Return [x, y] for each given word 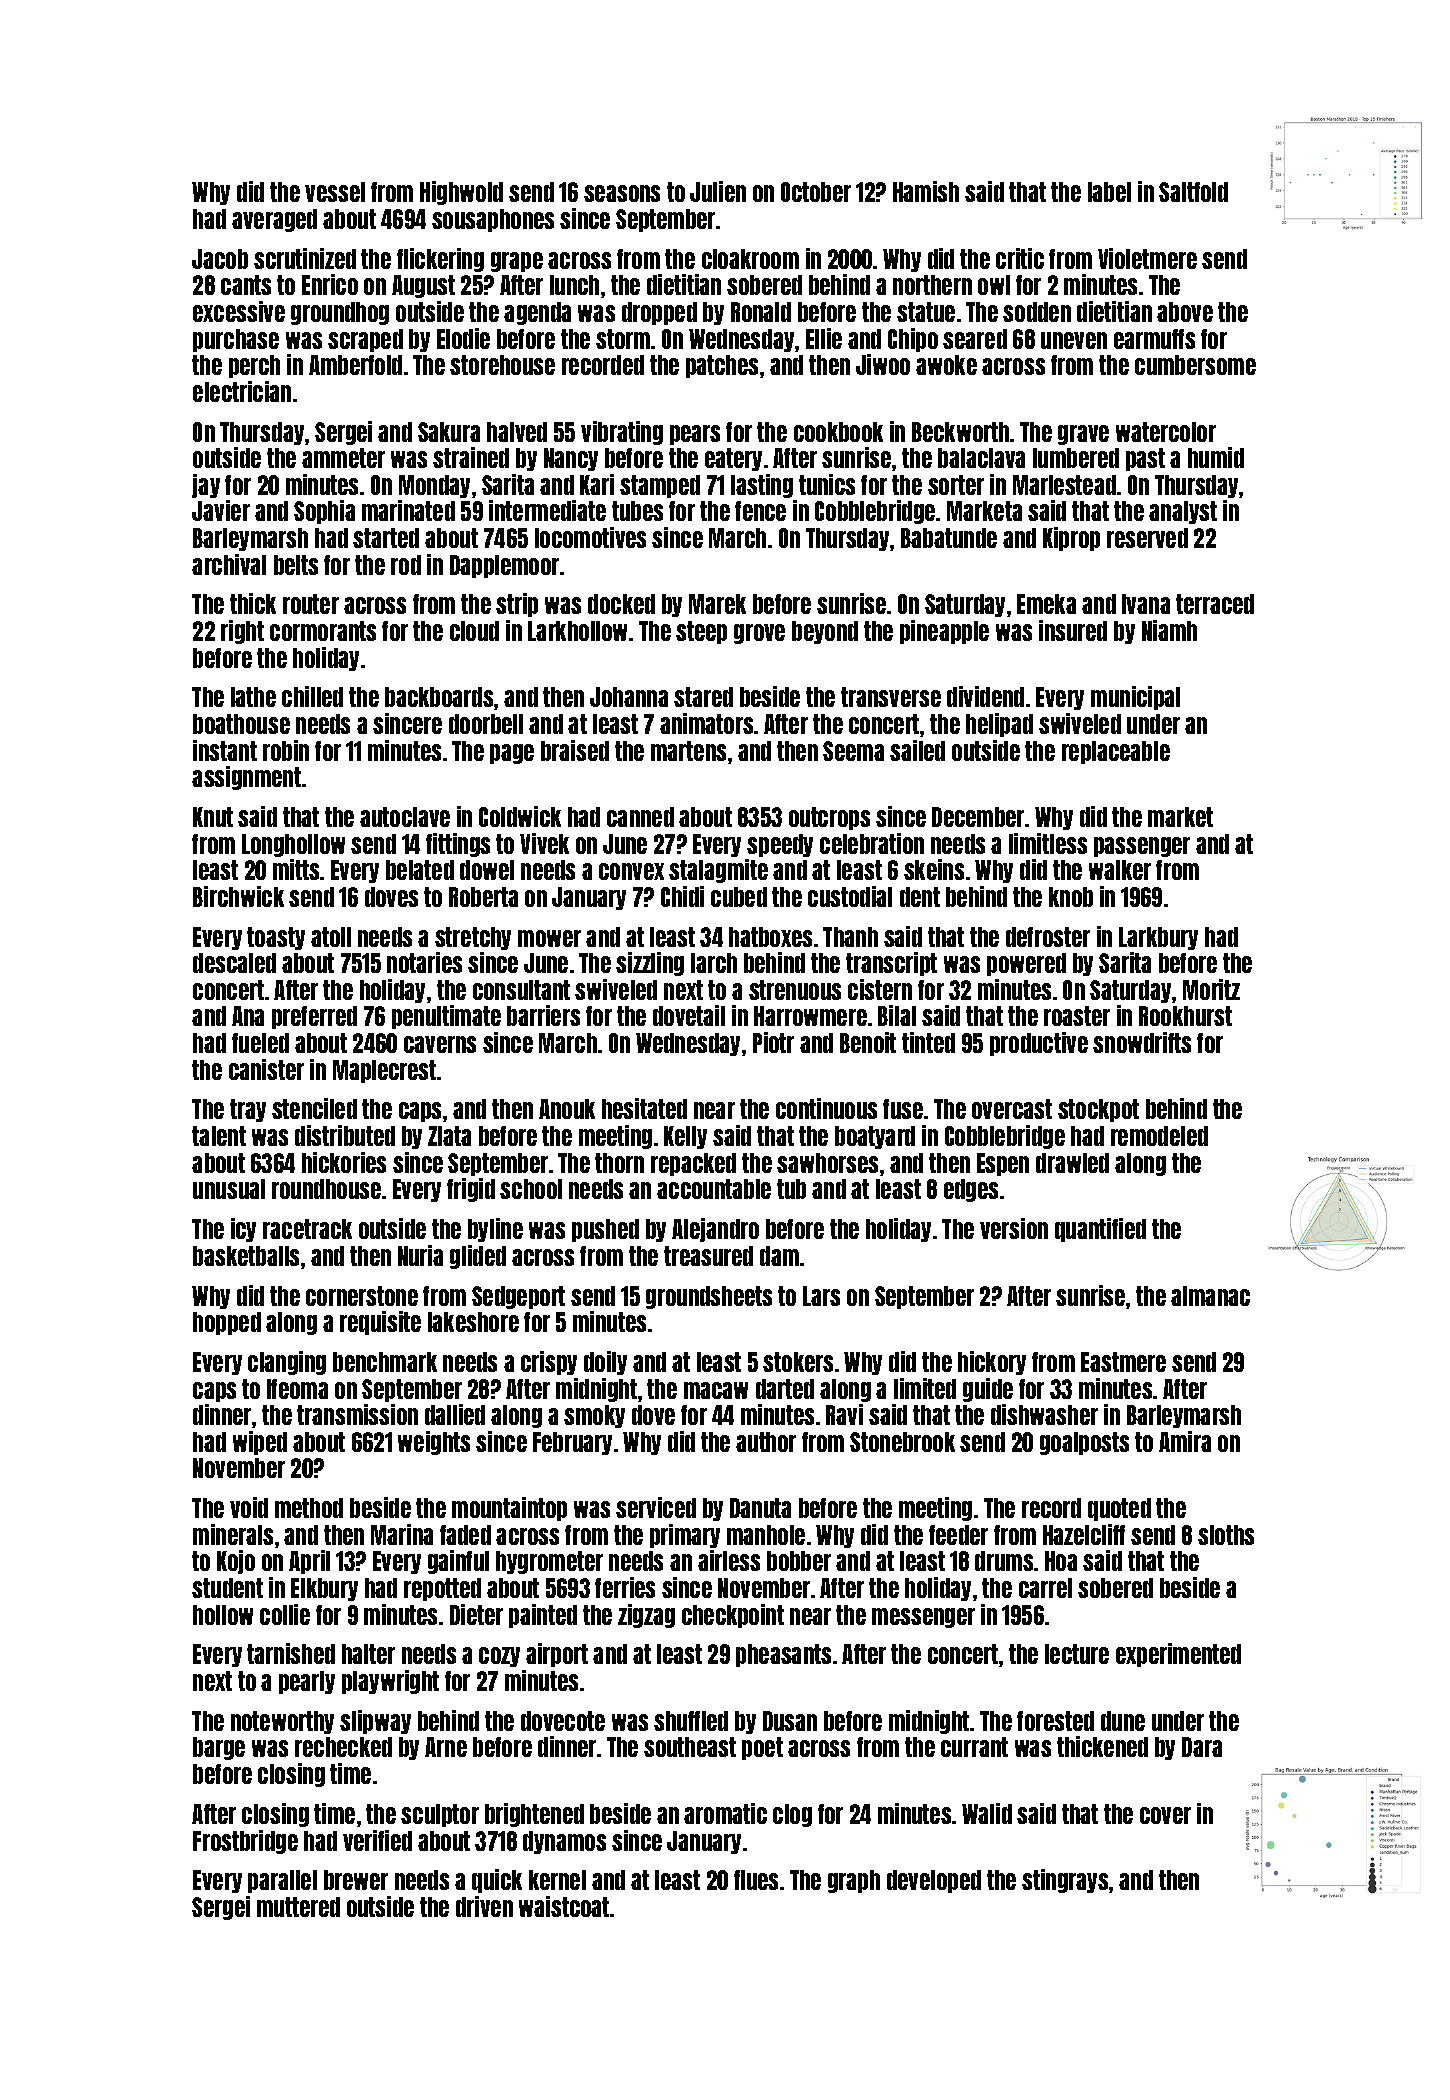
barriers [543, 1015]
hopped [227, 1323]
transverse [891, 697]
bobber [799, 1561]
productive [1039, 1044]
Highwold [461, 193]
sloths [1226, 1535]
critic [1020, 258]
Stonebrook [902, 1442]
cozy [499, 1657]
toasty [276, 938]
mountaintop [509, 1509]
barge [219, 1748]
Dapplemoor [504, 566]
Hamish [926, 191]
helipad [999, 725]
